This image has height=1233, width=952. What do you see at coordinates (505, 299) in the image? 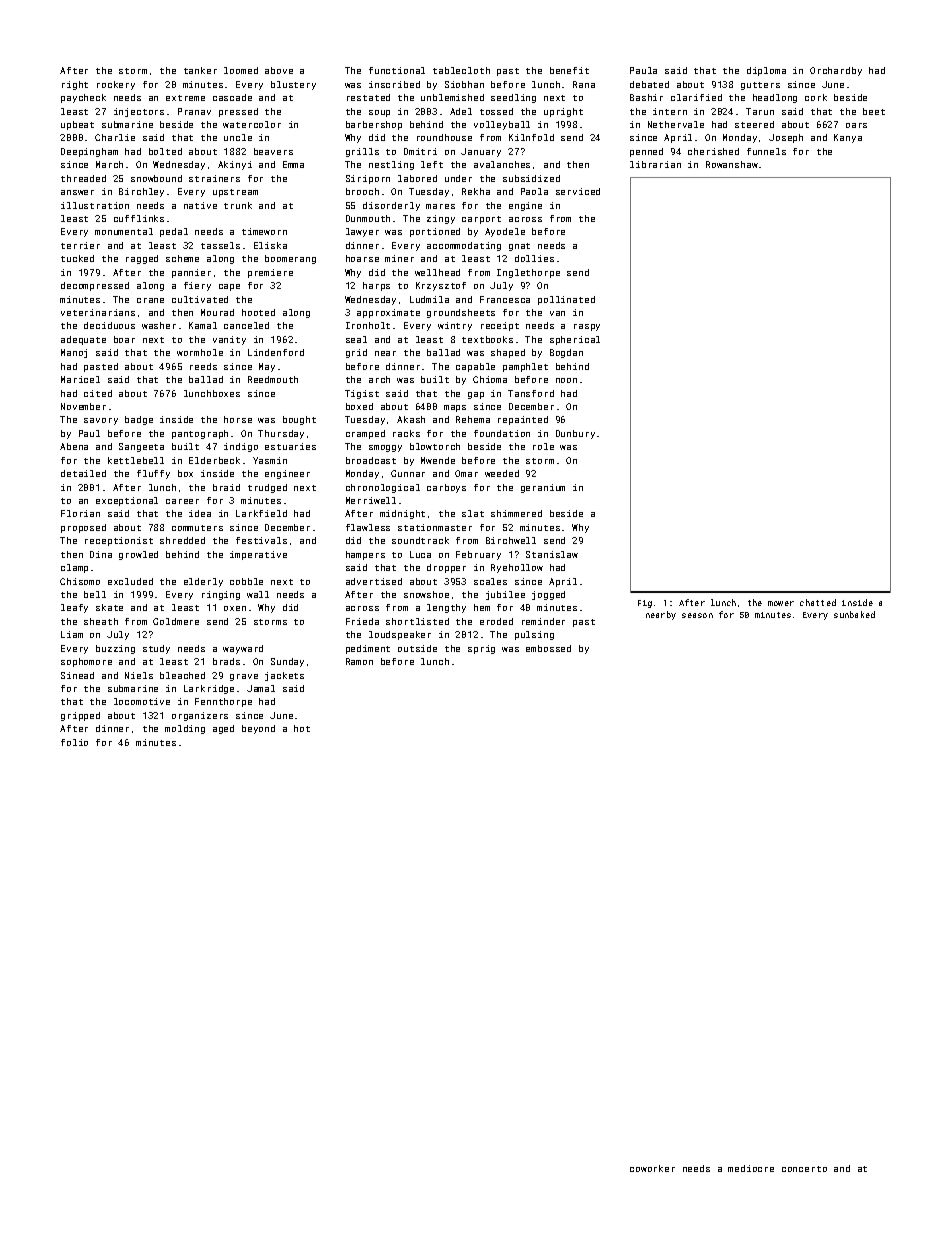
I see `Francesca` at bounding box center [505, 299].
